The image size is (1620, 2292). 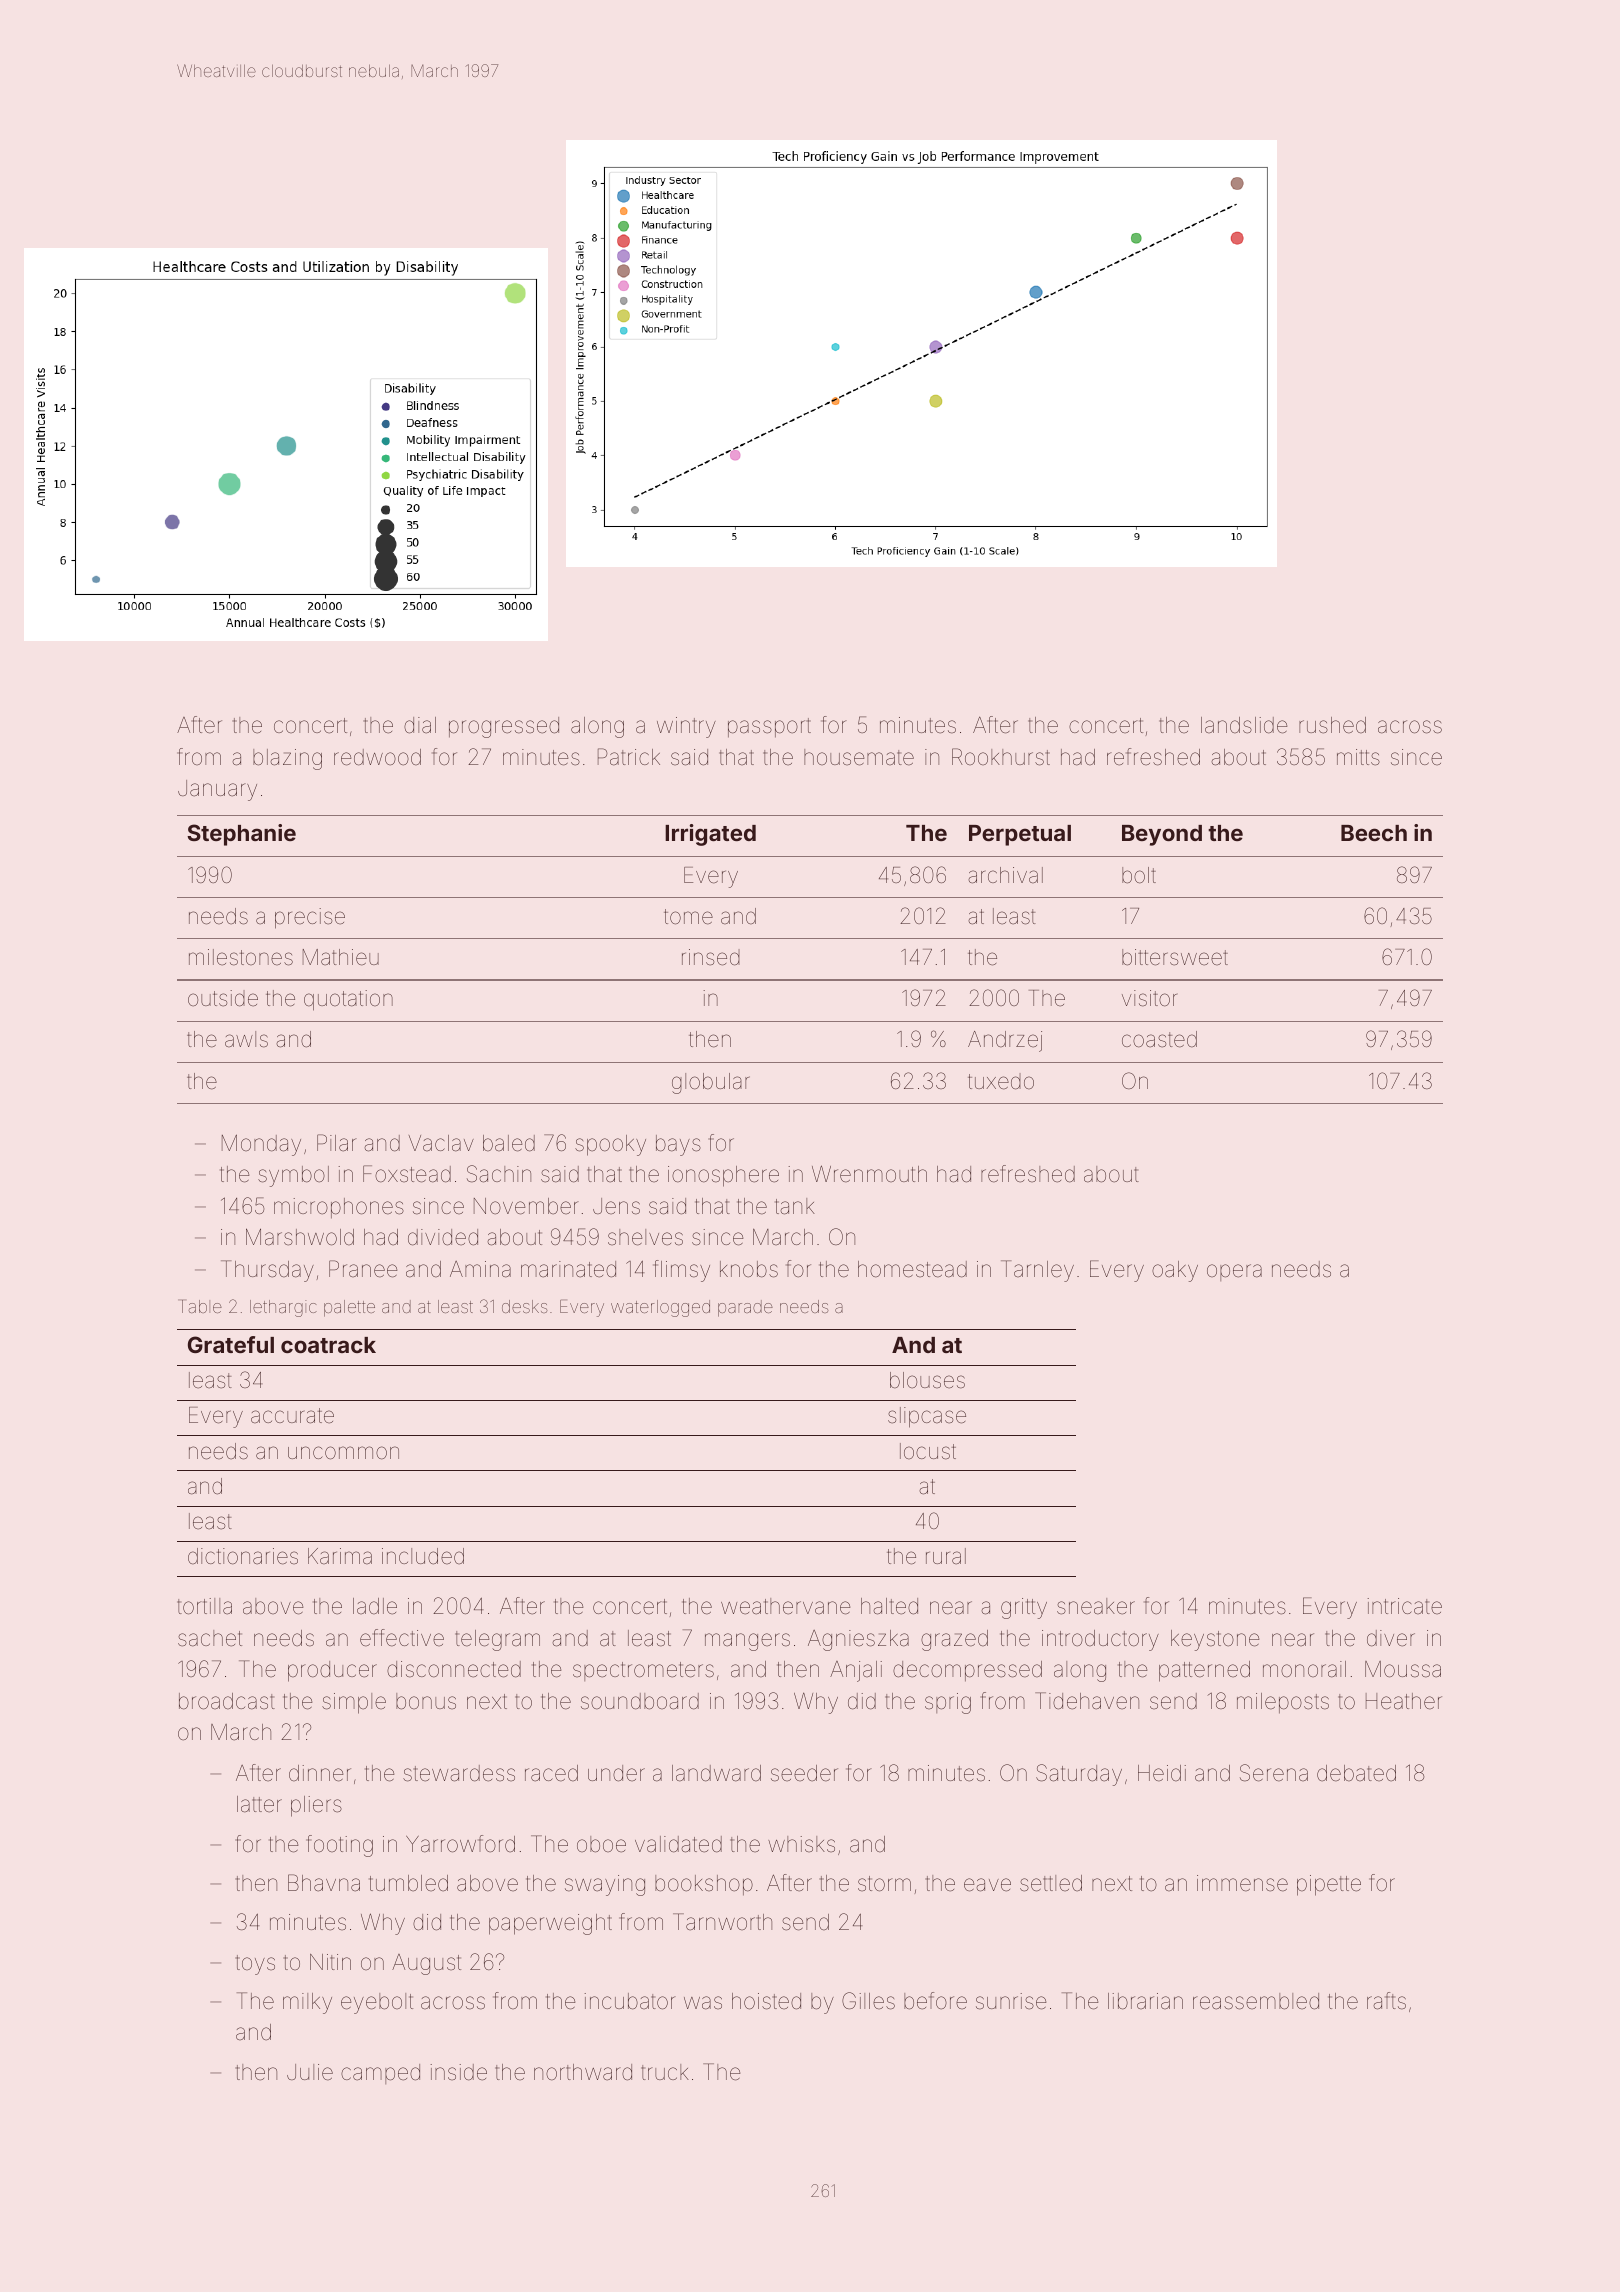 What do you see at coordinates (1175, 957) in the document?
I see `bittersweet` at bounding box center [1175, 957].
